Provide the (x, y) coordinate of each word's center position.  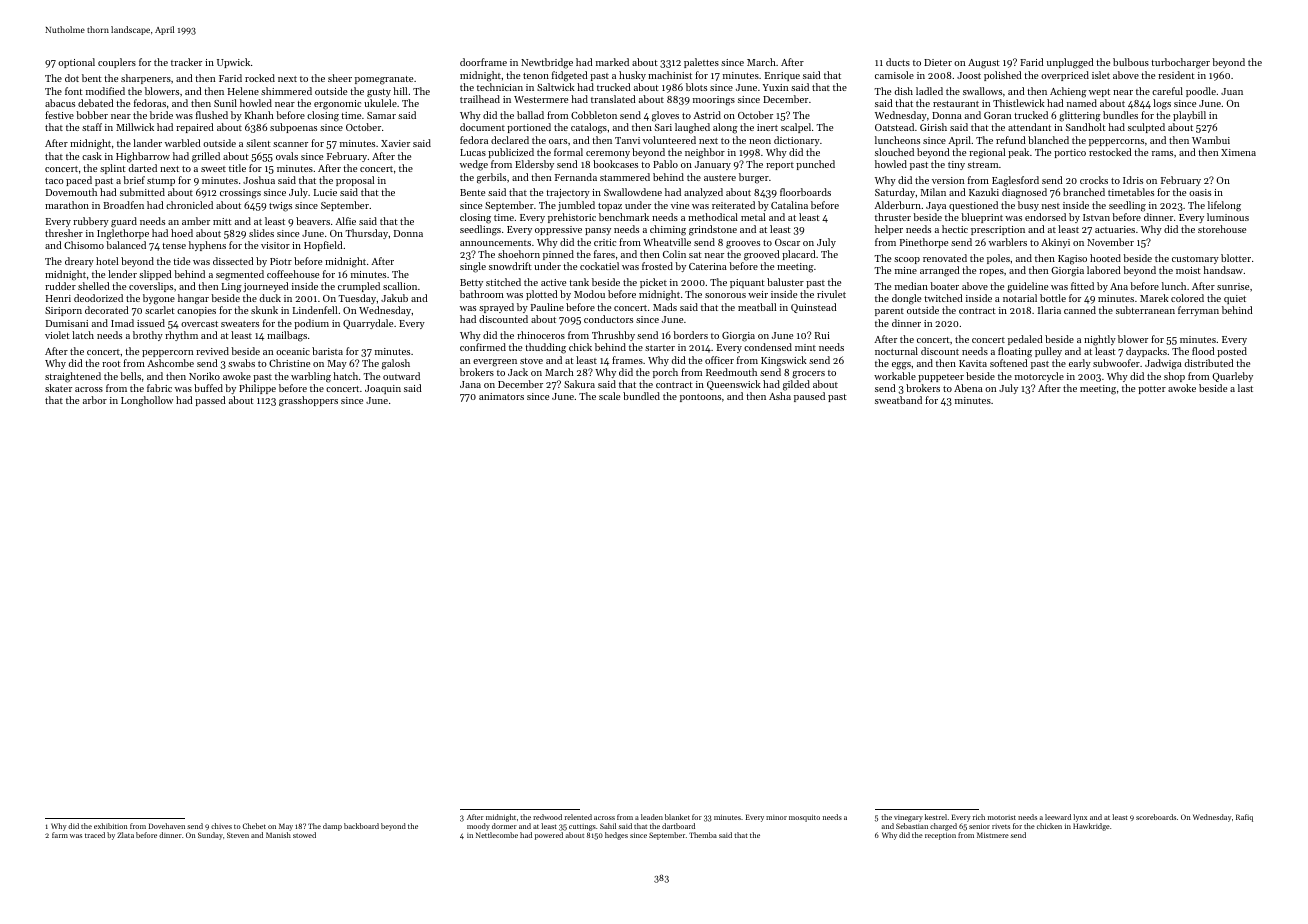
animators (501, 396)
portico (1070, 153)
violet (57, 335)
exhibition (111, 826)
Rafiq (1244, 818)
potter (1152, 390)
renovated (945, 258)
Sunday (210, 836)
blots (696, 87)
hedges (616, 836)
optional (76, 63)
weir (758, 294)
